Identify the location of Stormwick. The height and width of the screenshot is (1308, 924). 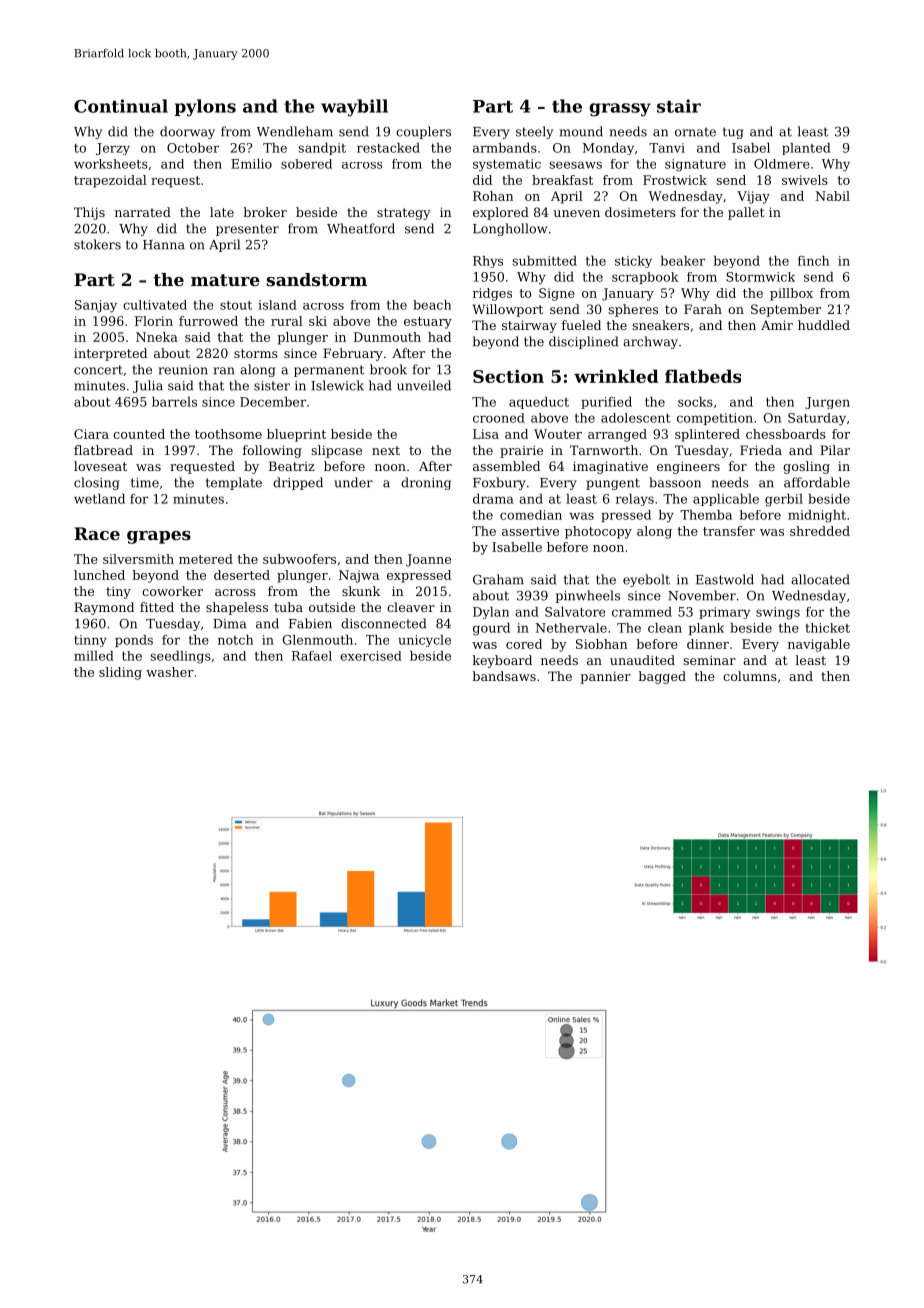
(760, 277).
